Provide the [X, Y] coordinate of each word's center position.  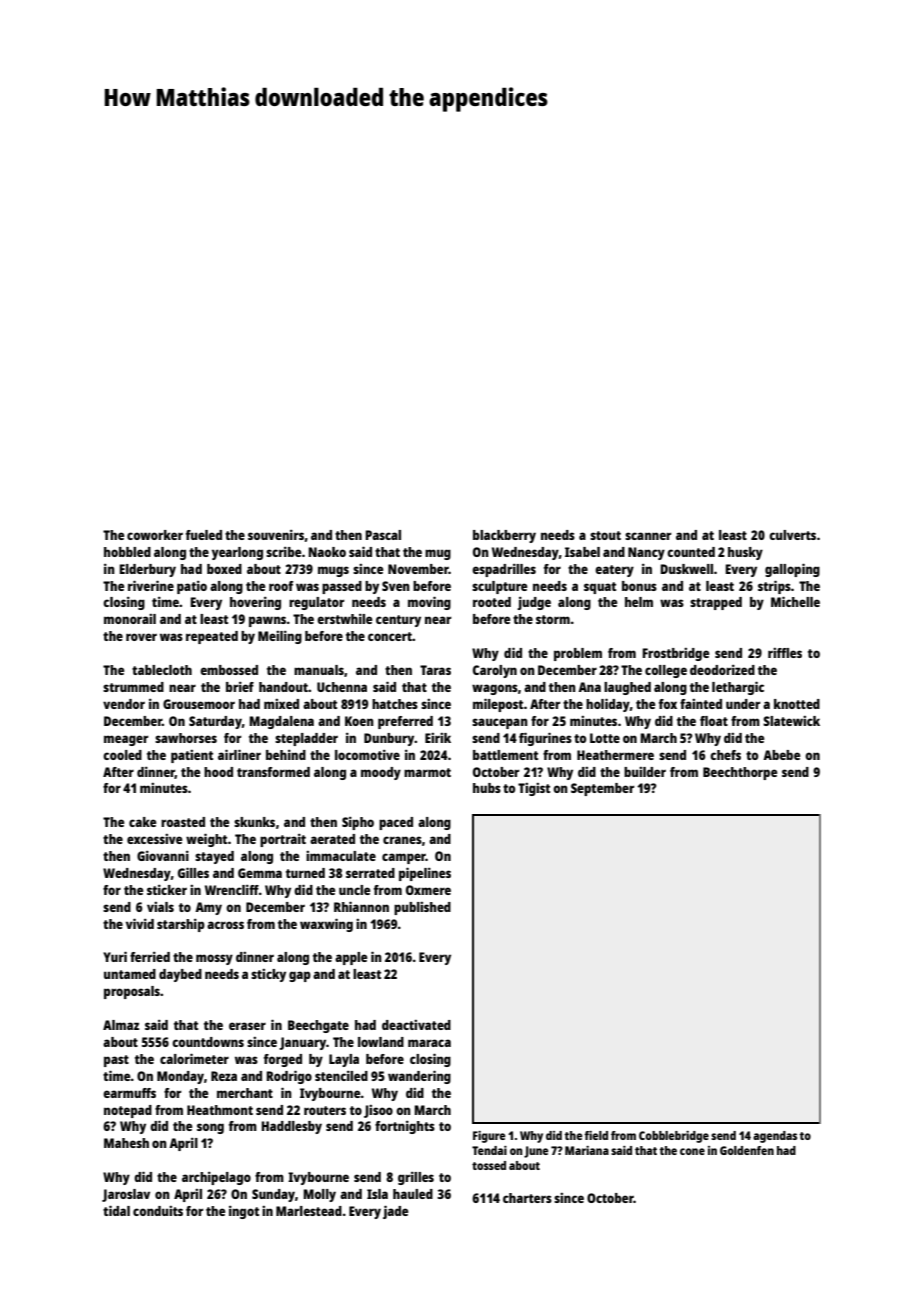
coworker [155, 535]
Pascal [383, 535]
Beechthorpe [740, 773]
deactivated [416, 1025]
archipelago [216, 1178]
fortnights [405, 1127]
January [302, 1043]
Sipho [358, 823]
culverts [792, 535]
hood [218, 772]
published [422, 908]
